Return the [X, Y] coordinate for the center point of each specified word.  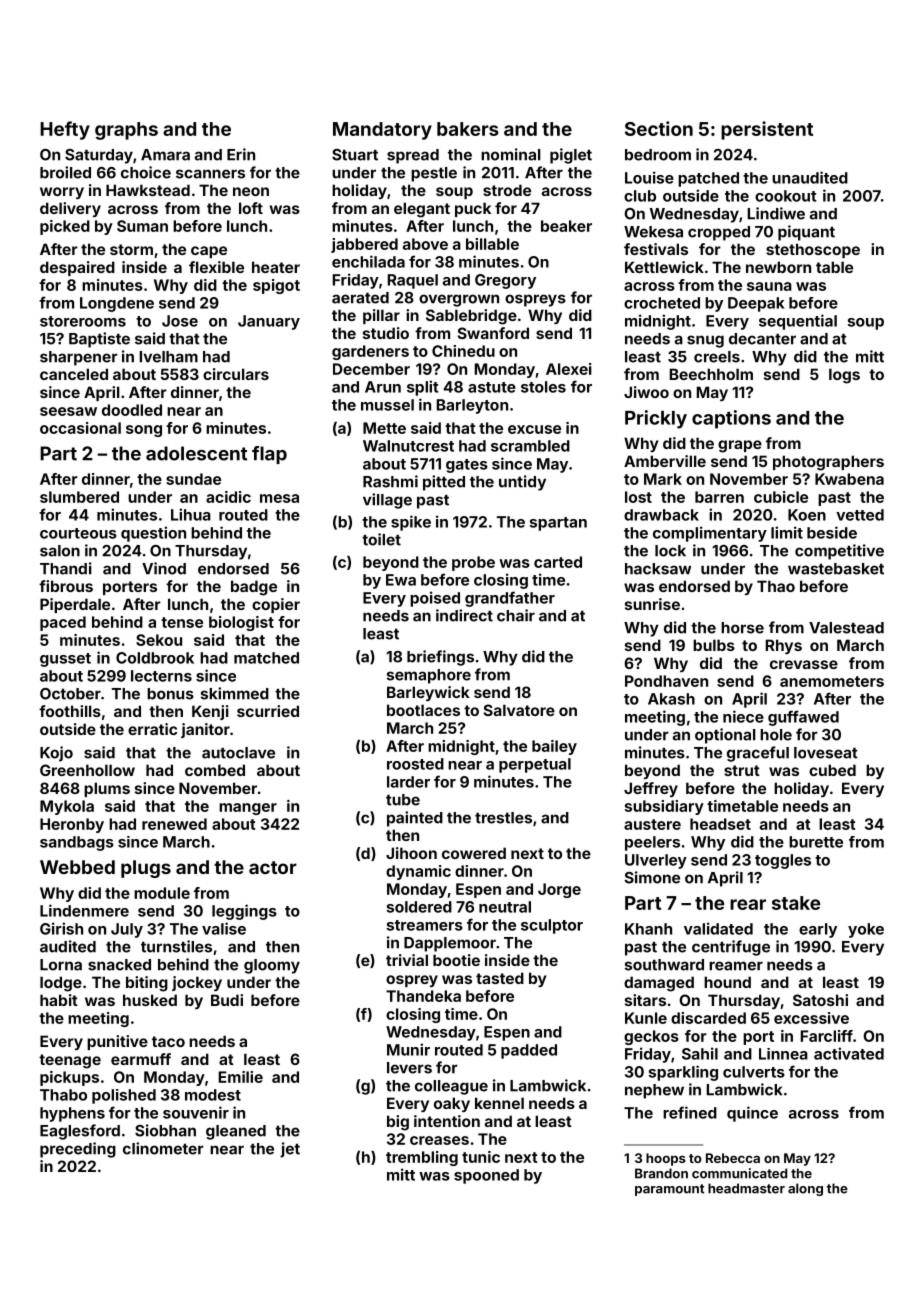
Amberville [665, 461]
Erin [241, 154]
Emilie [241, 1077]
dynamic [418, 872]
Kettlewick [664, 267]
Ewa [401, 580]
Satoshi [820, 1000]
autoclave [238, 753]
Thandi [66, 568]
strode [507, 190]
